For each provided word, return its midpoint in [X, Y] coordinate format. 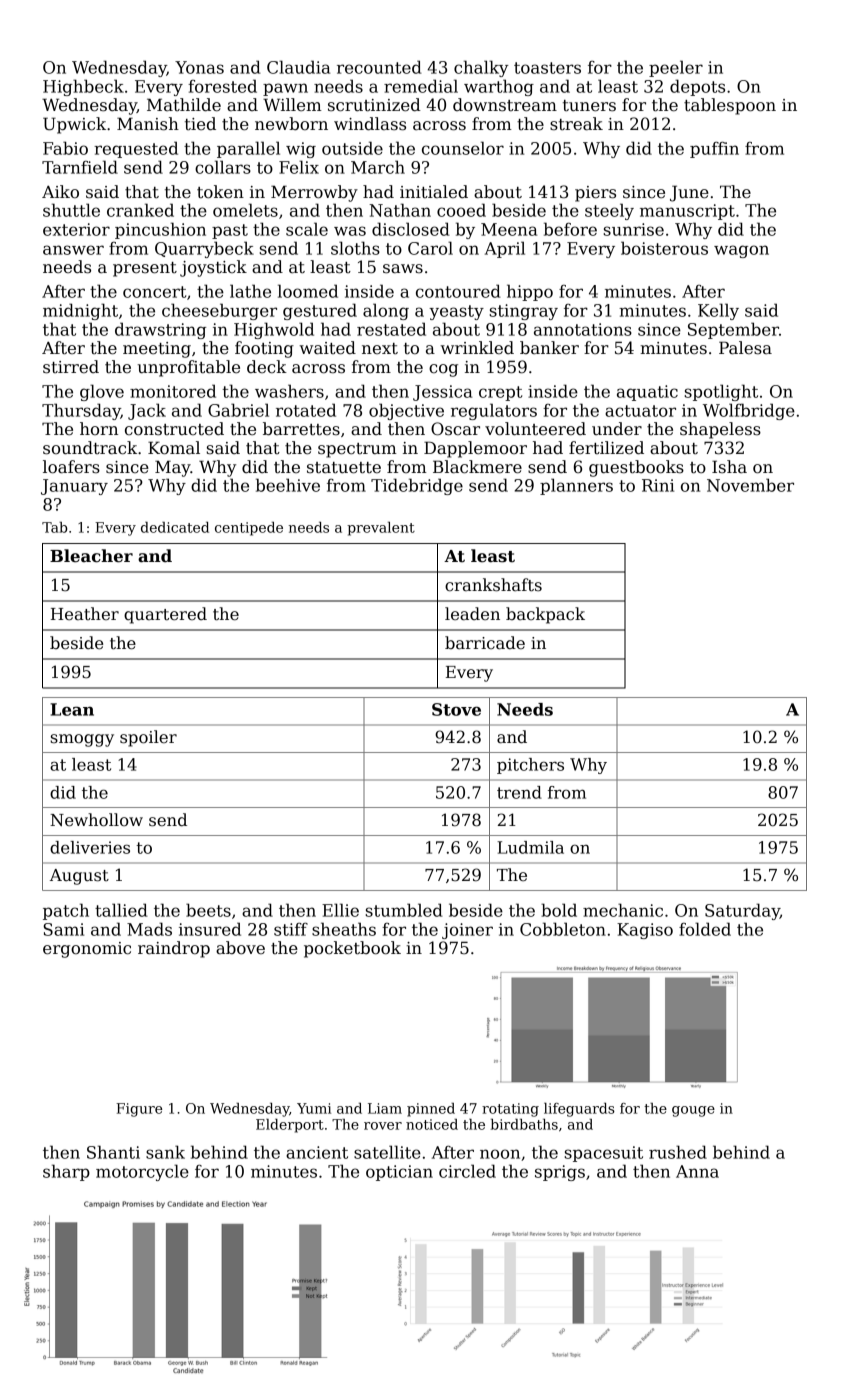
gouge [693, 1111]
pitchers [530, 766]
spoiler [148, 738]
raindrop [174, 949]
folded [705, 929]
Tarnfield [80, 167]
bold [559, 910]
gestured [320, 311]
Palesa [745, 348]
